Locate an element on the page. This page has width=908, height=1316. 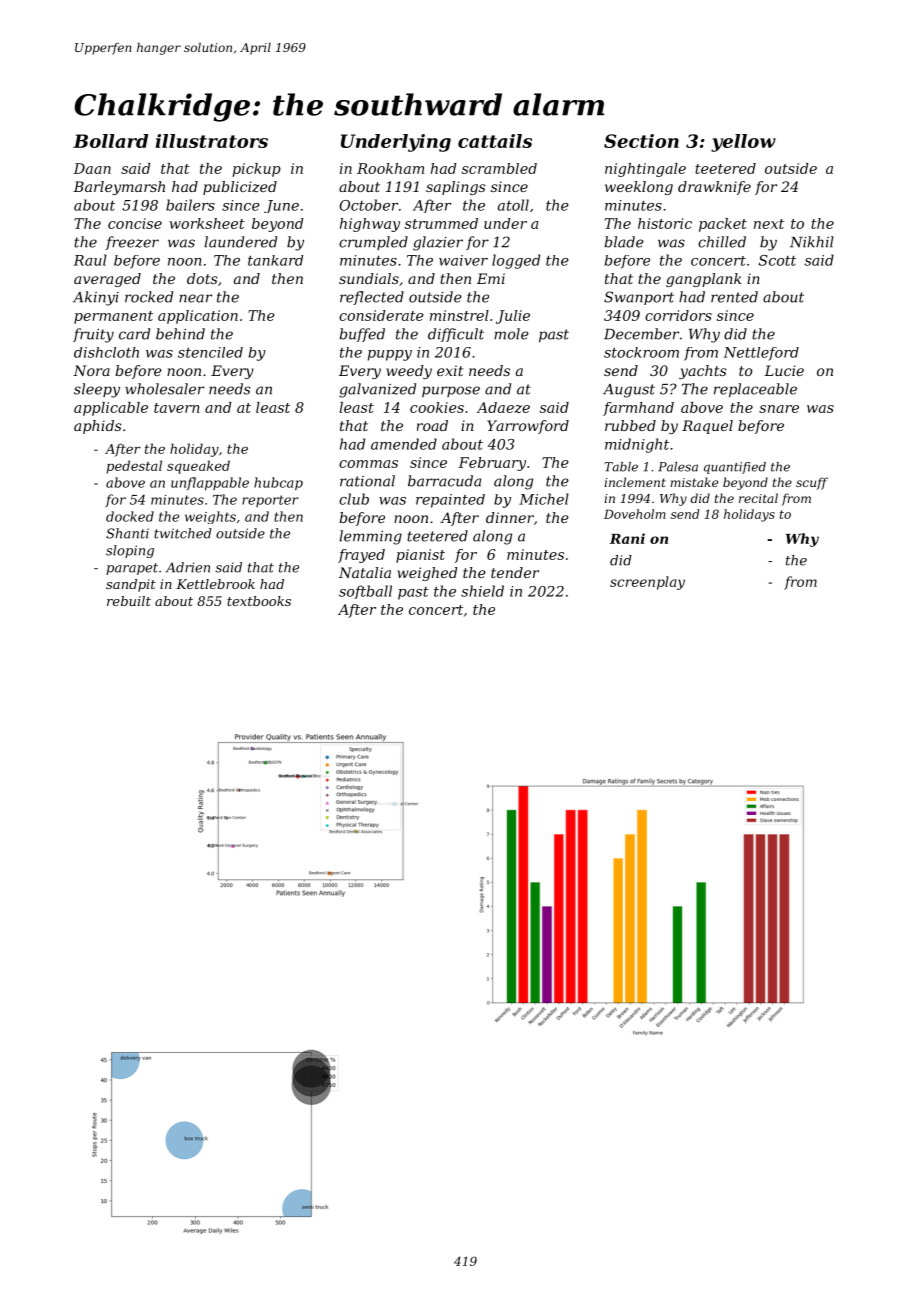
rebuilt is located at coordinates (129, 601).
